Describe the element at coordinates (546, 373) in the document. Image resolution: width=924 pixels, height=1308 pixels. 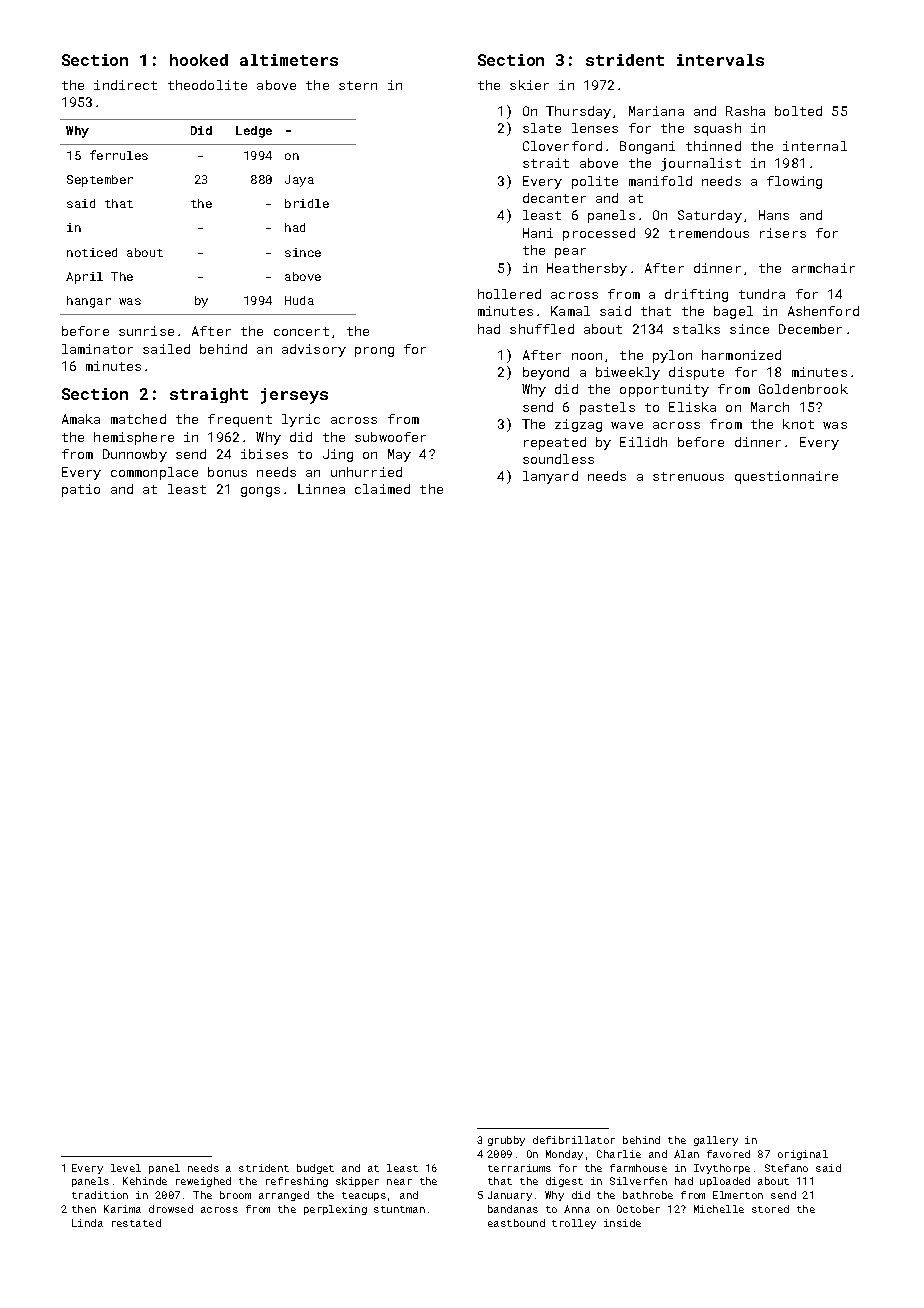
I see `beyond` at that location.
